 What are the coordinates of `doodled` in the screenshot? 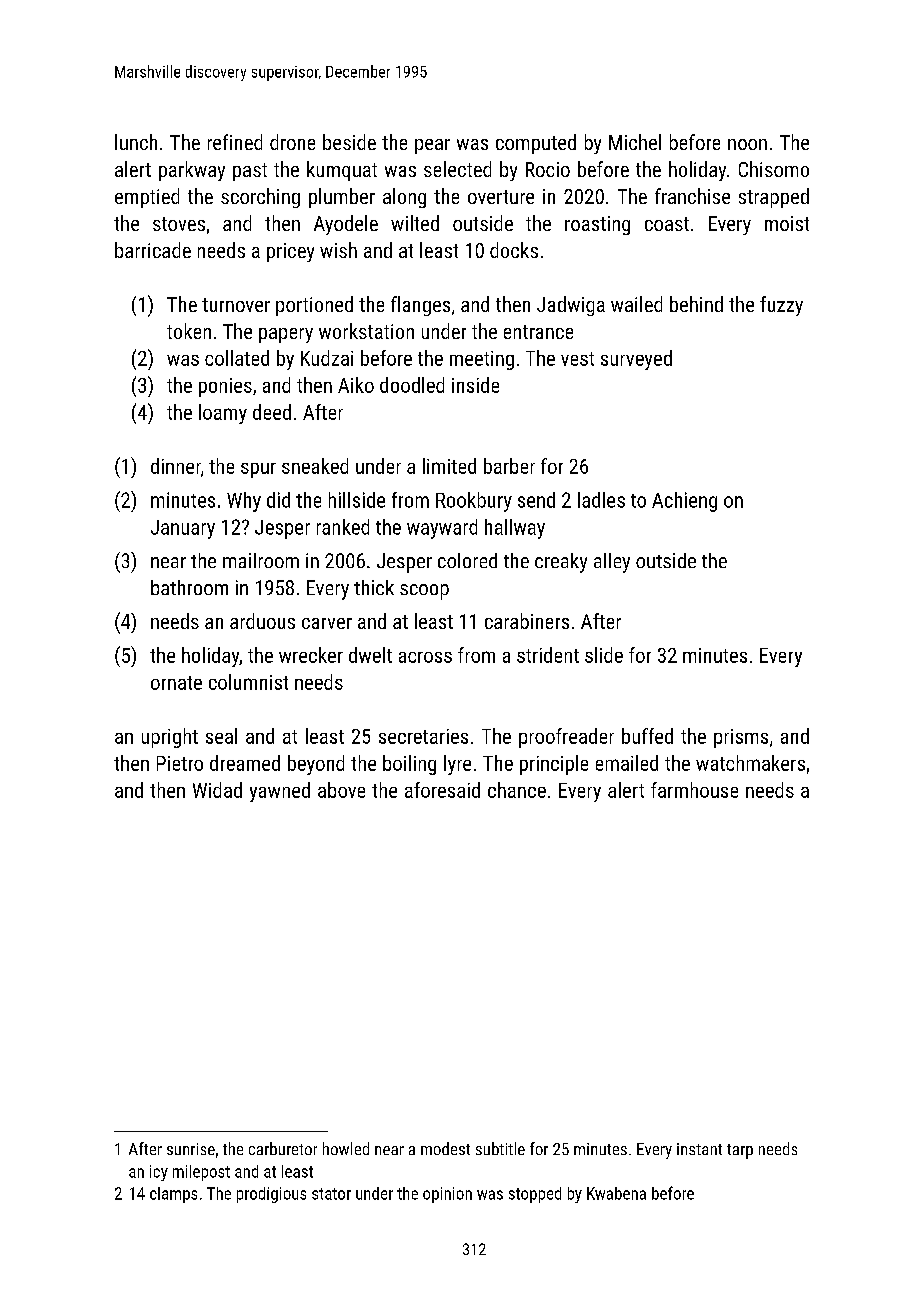 It's located at (412, 385).
